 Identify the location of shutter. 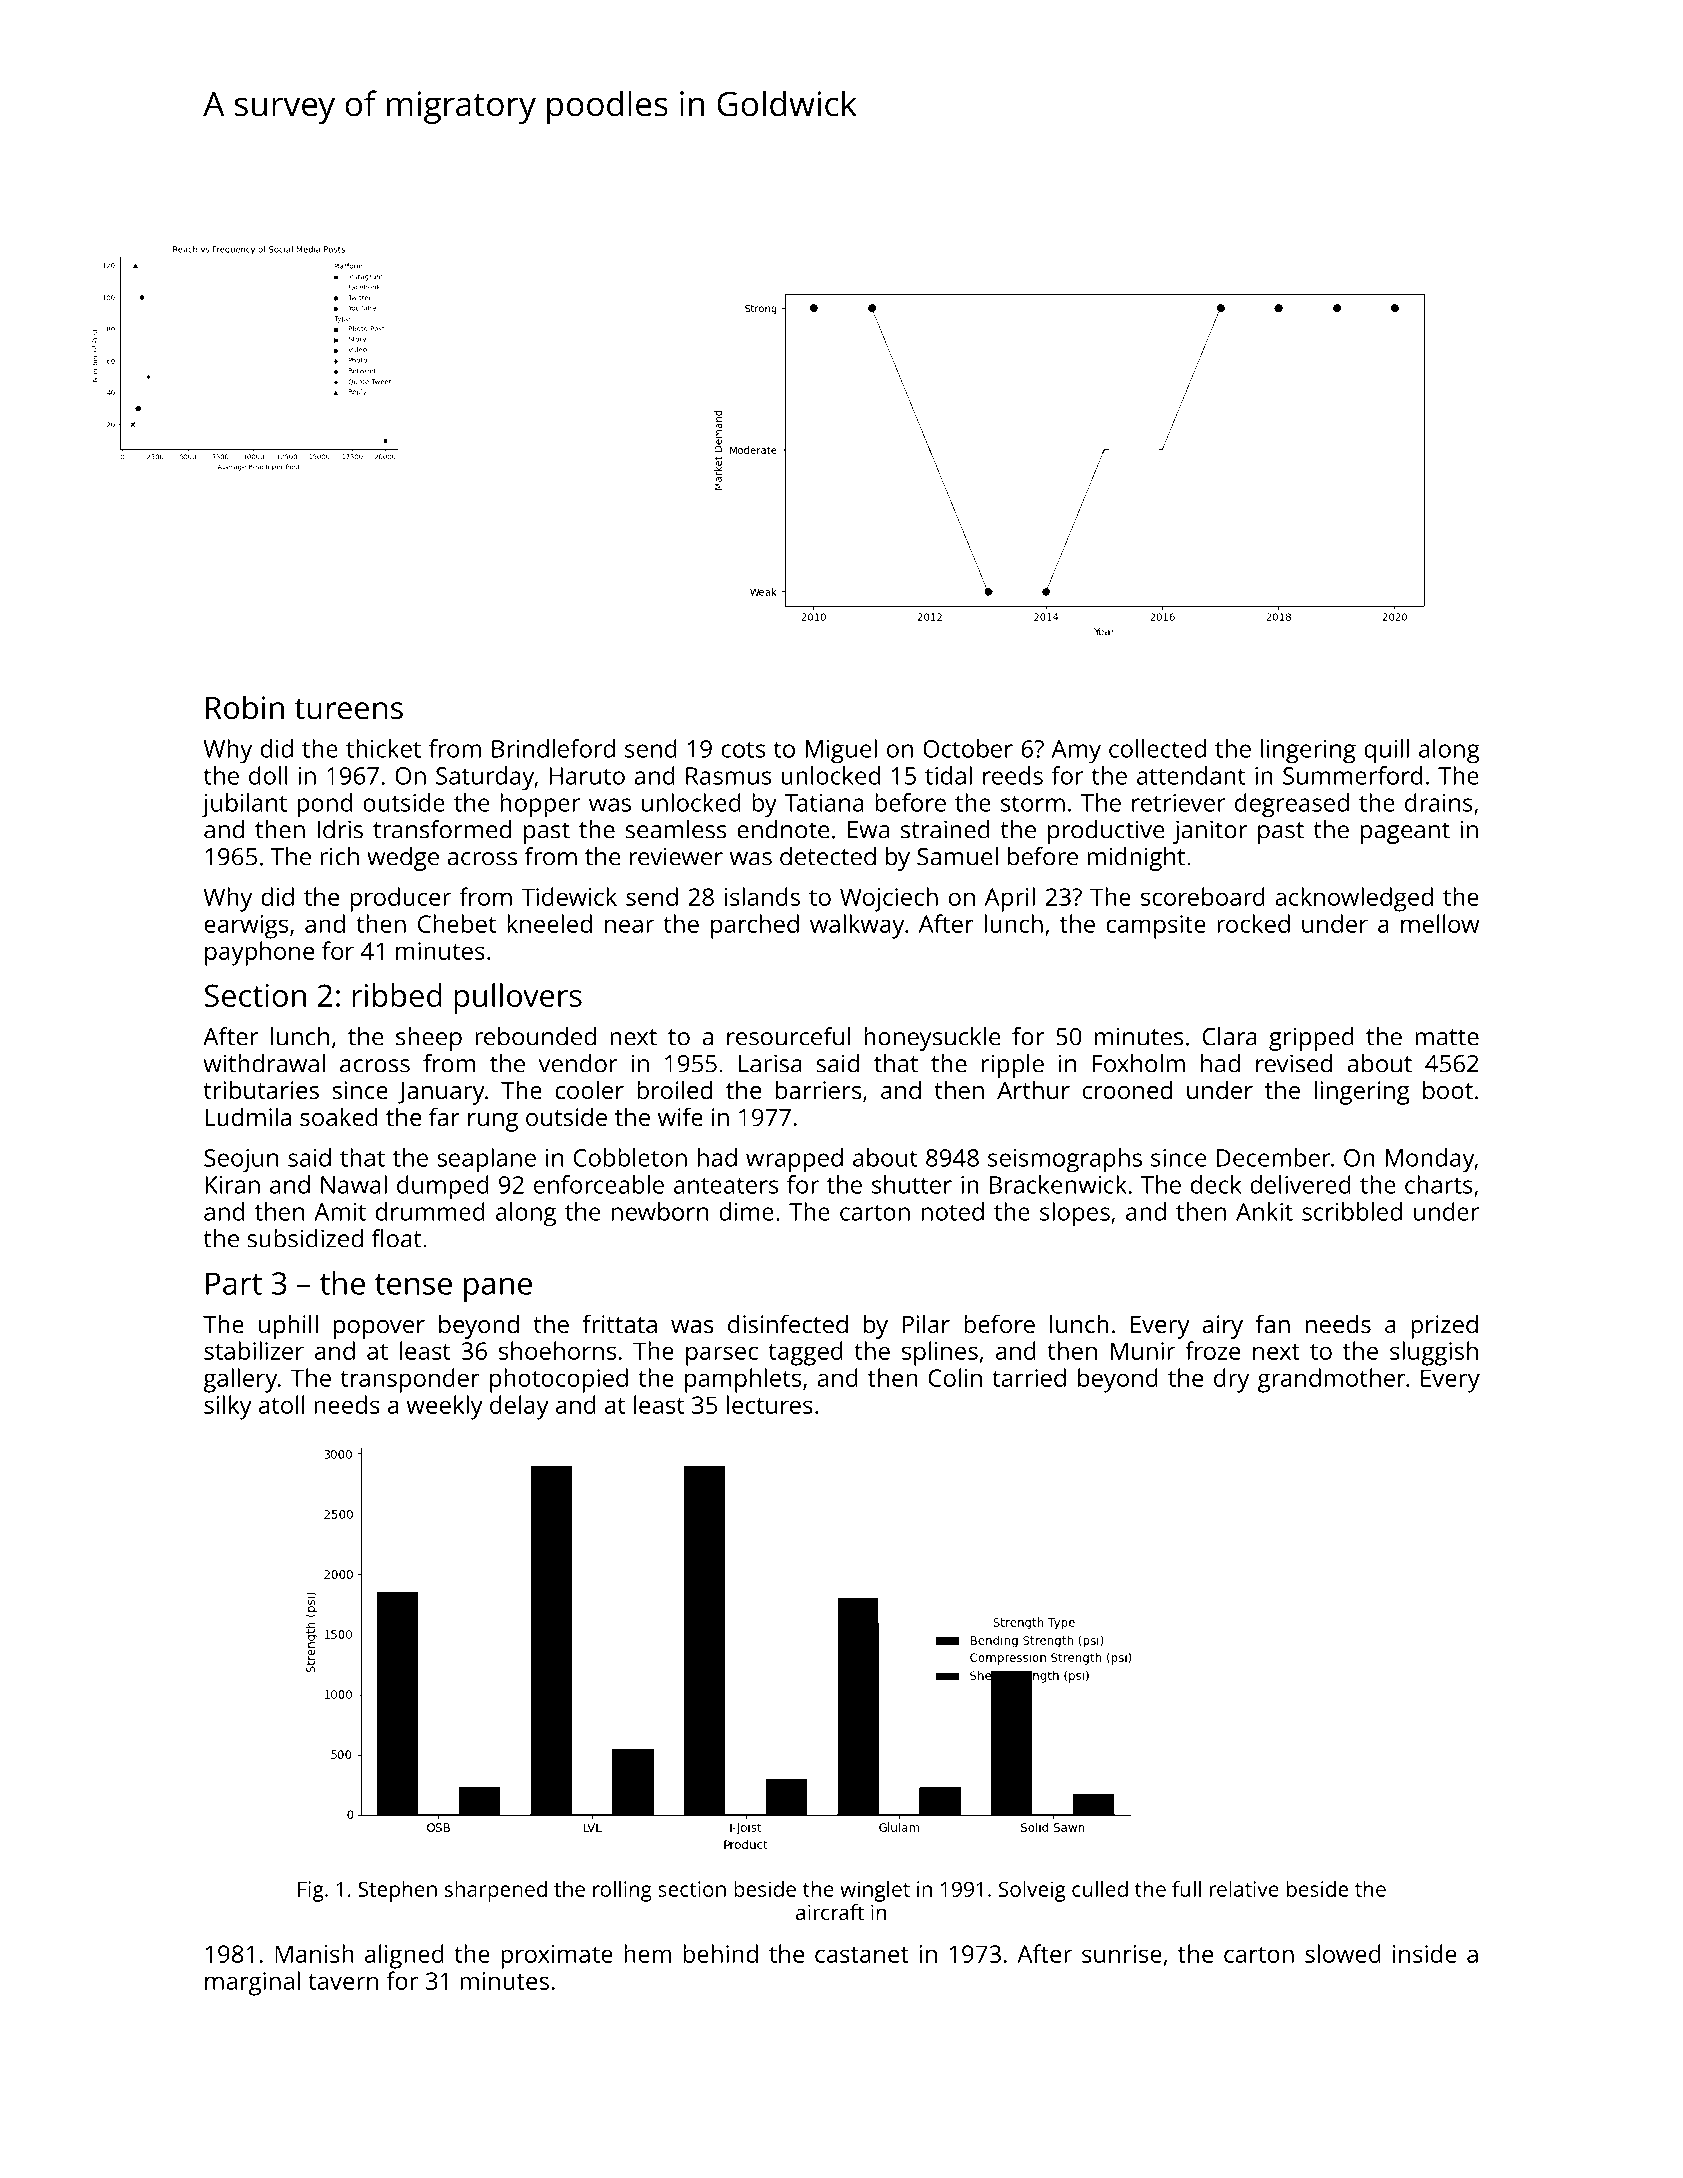
(912, 1184).
